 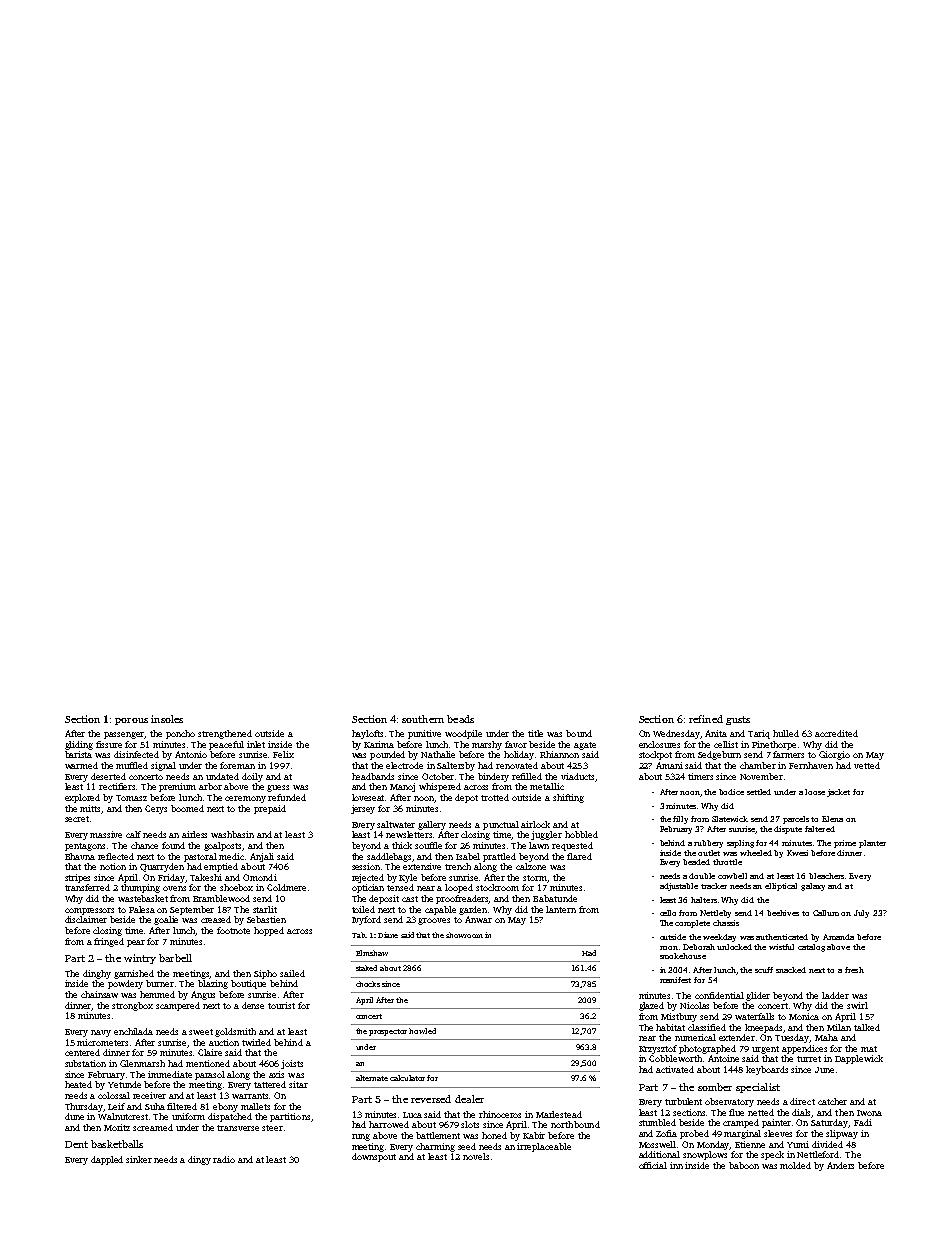 What do you see at coordinates (78, 754) in the screenshot?
I see `barista` at bounding box center [78, 754].
